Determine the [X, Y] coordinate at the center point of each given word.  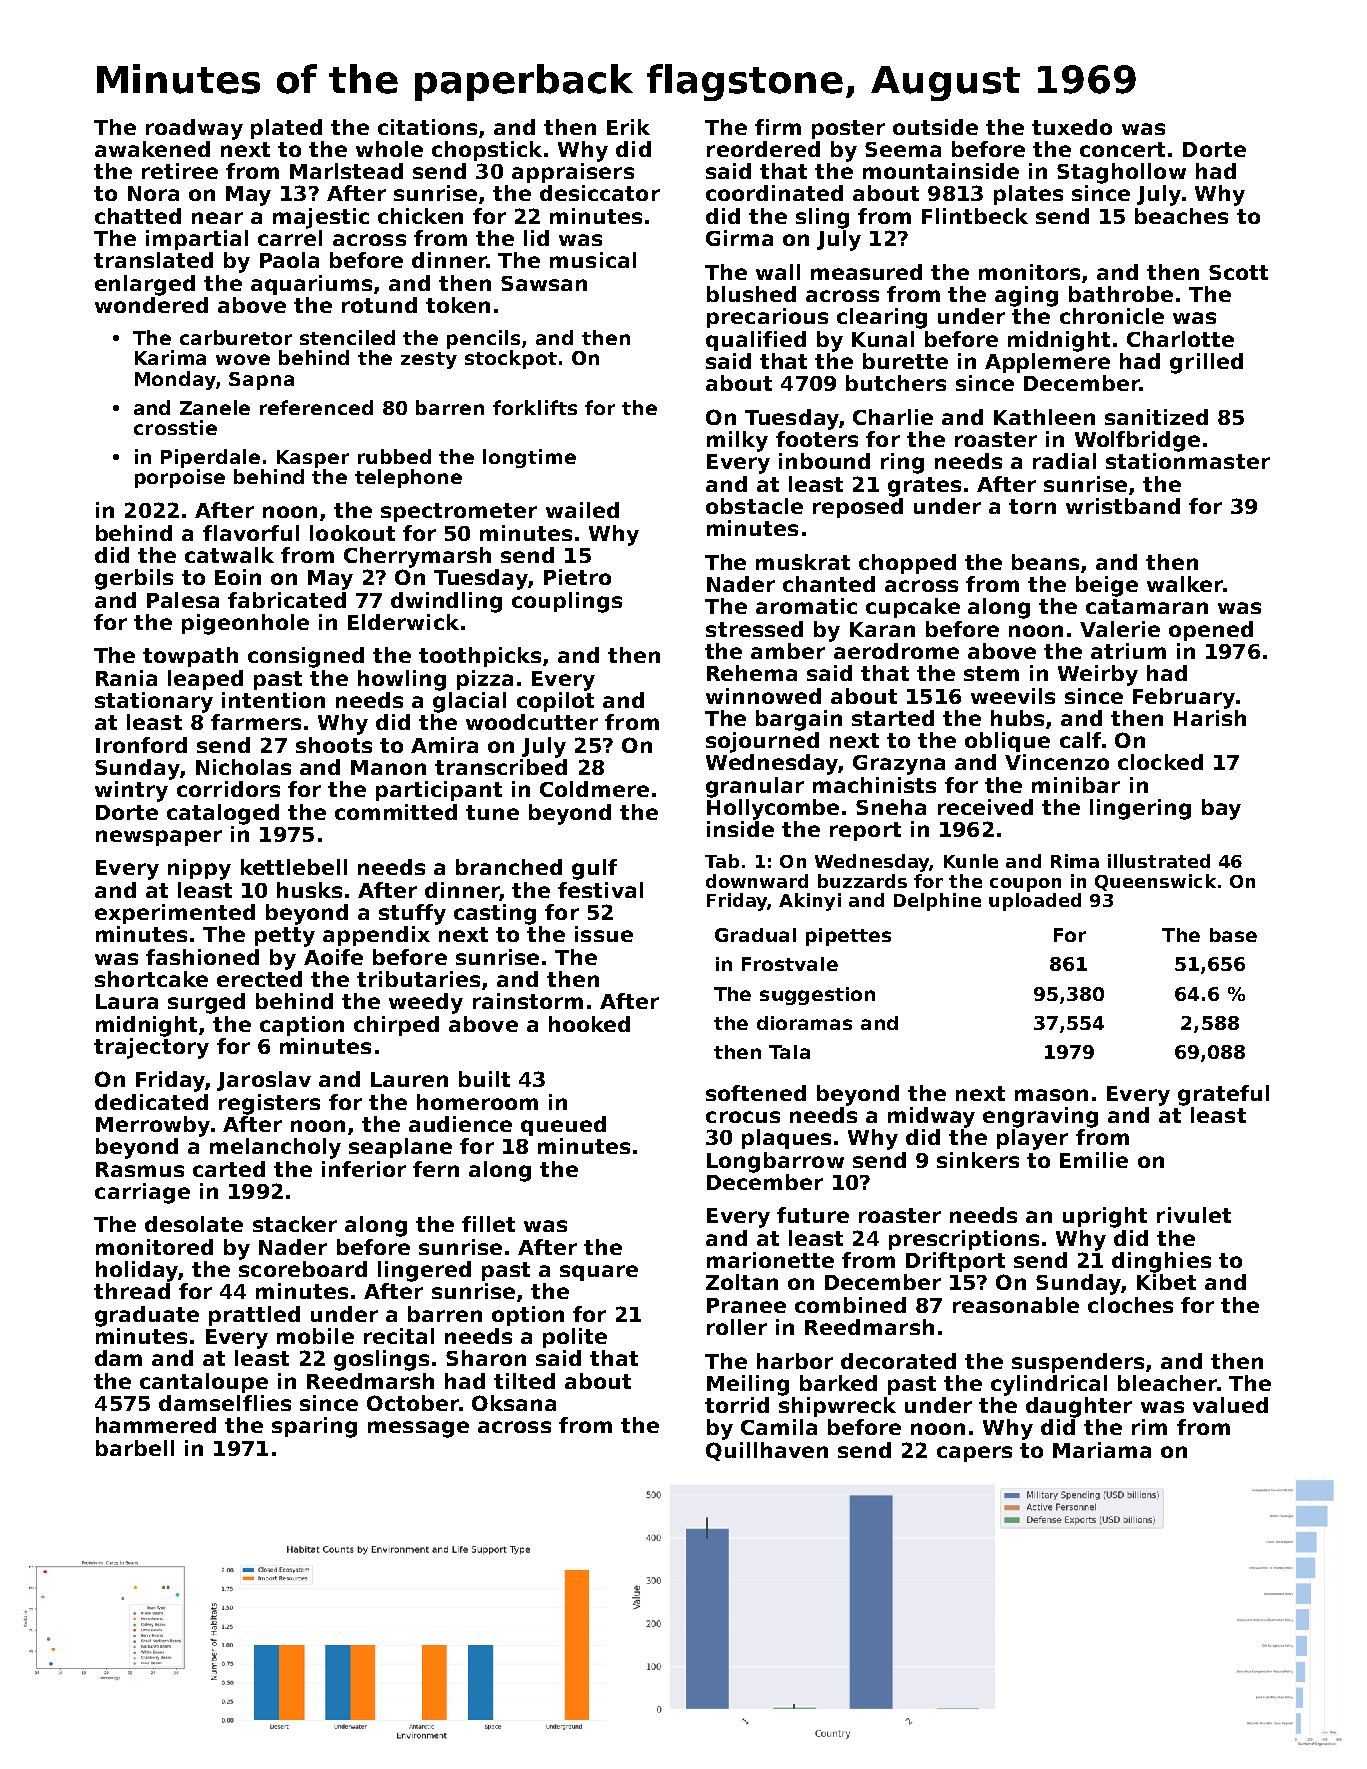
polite [575, 1338]
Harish [1210, 718]
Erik [628, 127]
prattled [254, 1316]
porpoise [180, 478]
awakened [152, 149]
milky [737, 441]
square [599, 1273]
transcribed [501, 767]
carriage [142, 1193]
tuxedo [1072, 127]
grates [924, 487]
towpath [190, 657]
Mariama [1102, 1450]
